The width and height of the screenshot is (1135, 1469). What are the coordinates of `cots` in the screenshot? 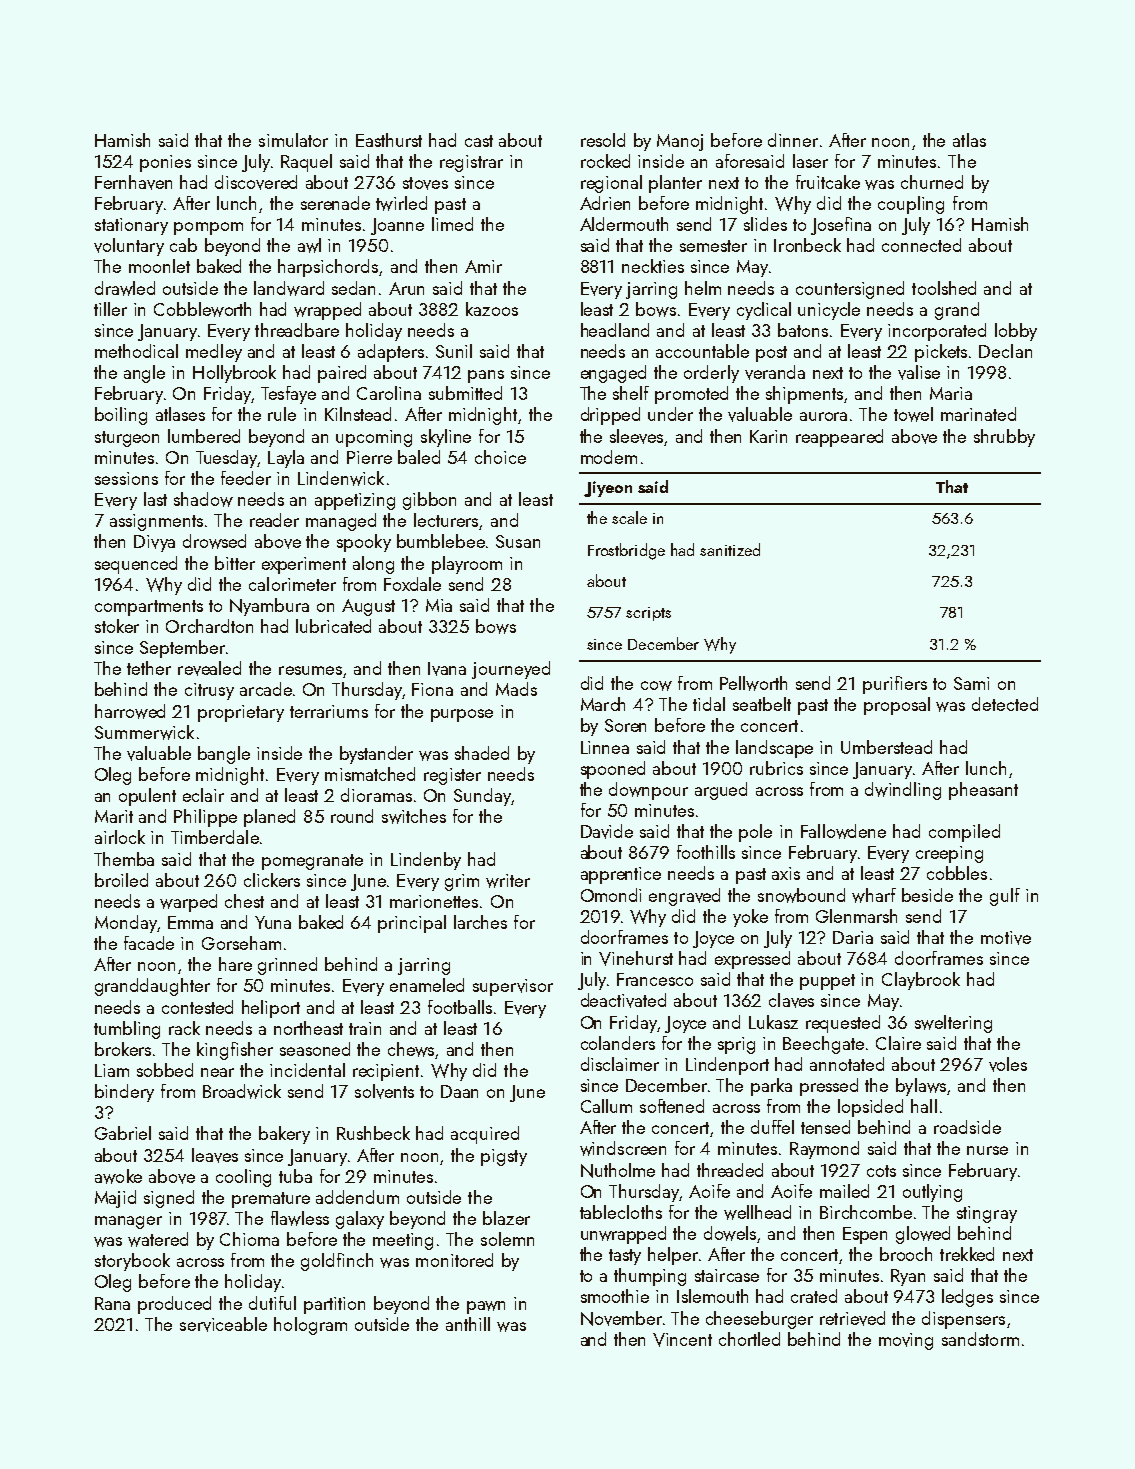 It's located at (881, 1171).
